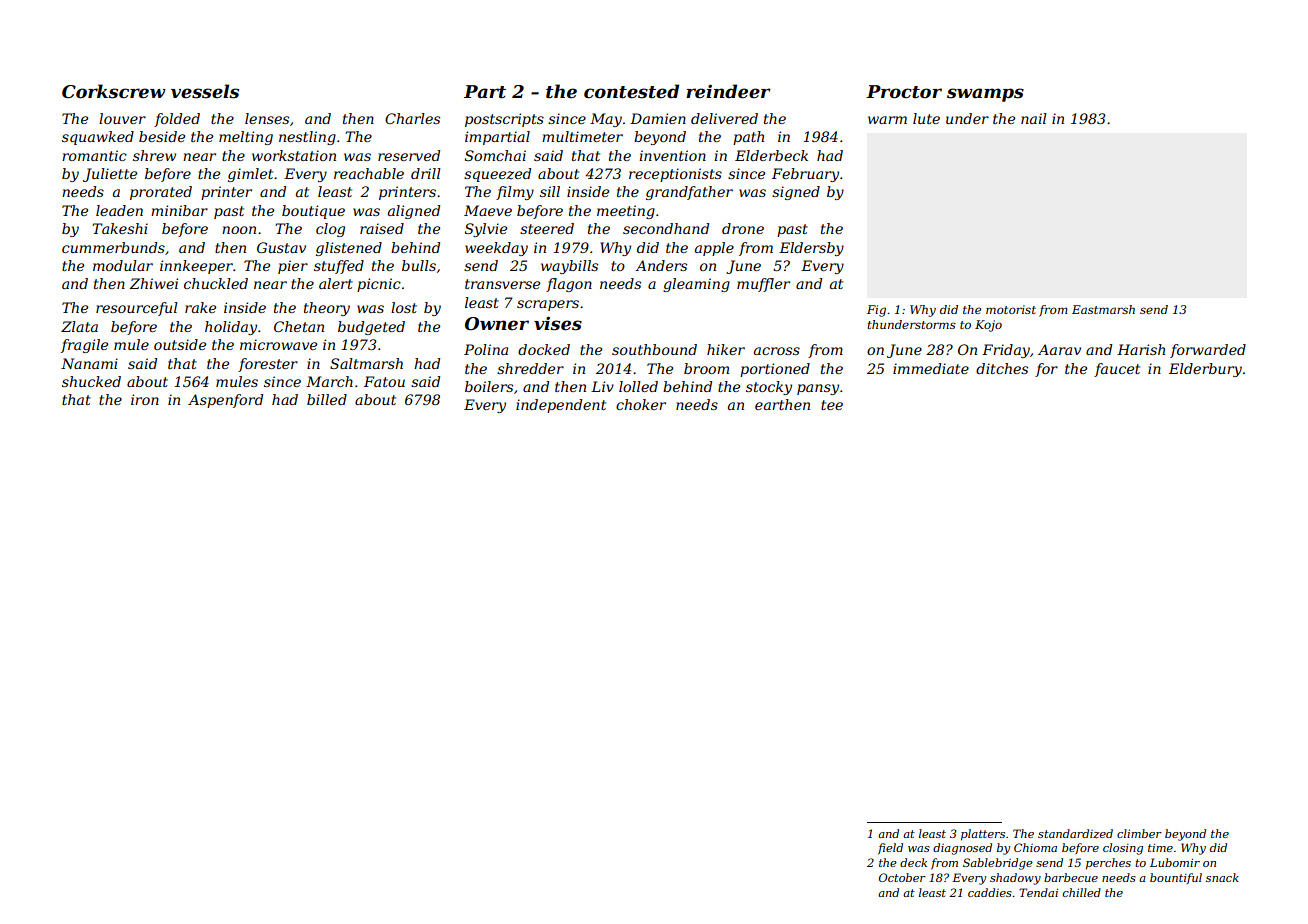  Describe the element at coordinates (1034, 118) in the document. I see `nail` at that location.
